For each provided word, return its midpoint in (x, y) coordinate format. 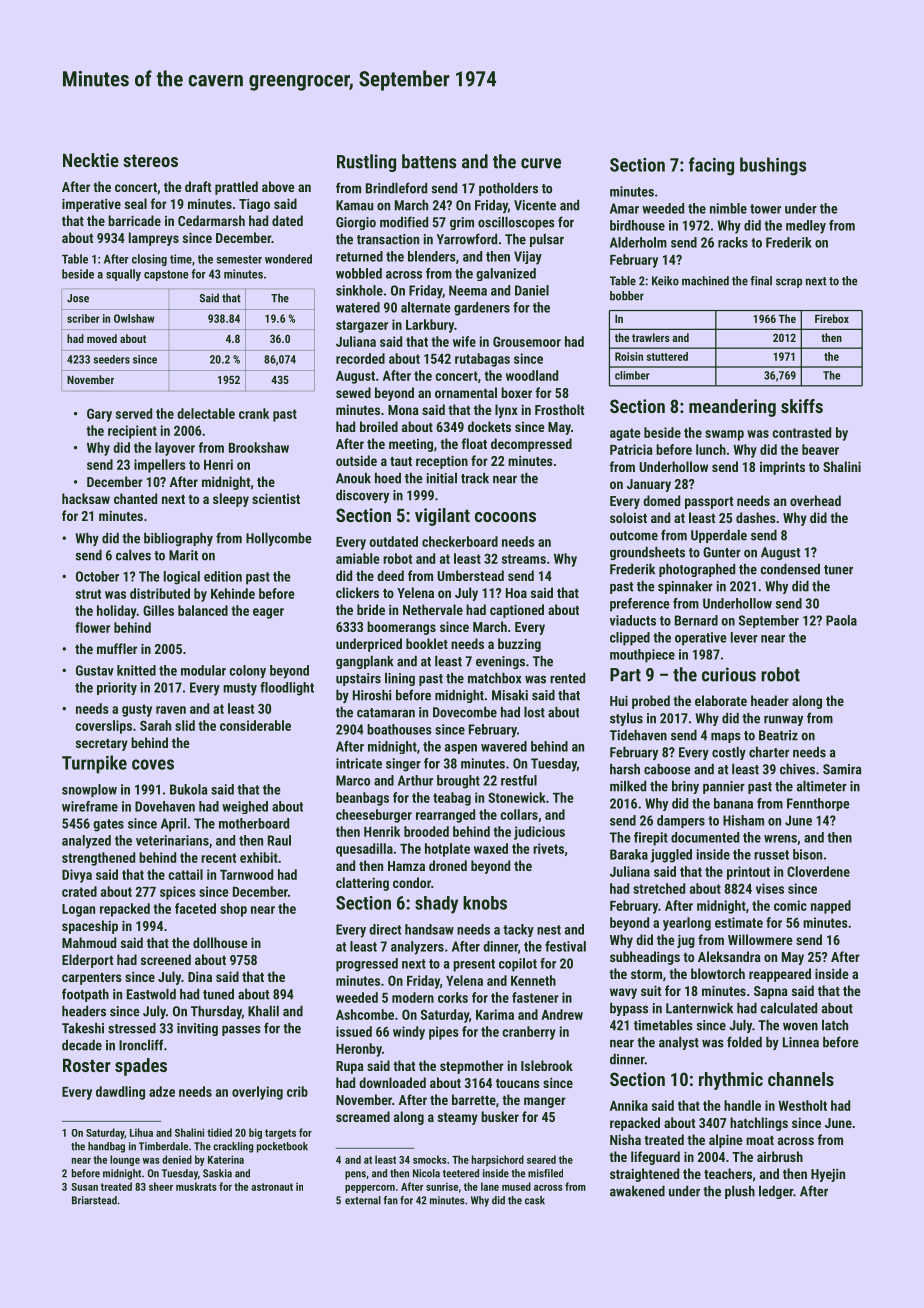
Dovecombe (465, 712)
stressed (132, 1028)
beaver (820, 449)
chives (797, 769)
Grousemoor (527, 341)
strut (88, 594)
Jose (78, 298)
